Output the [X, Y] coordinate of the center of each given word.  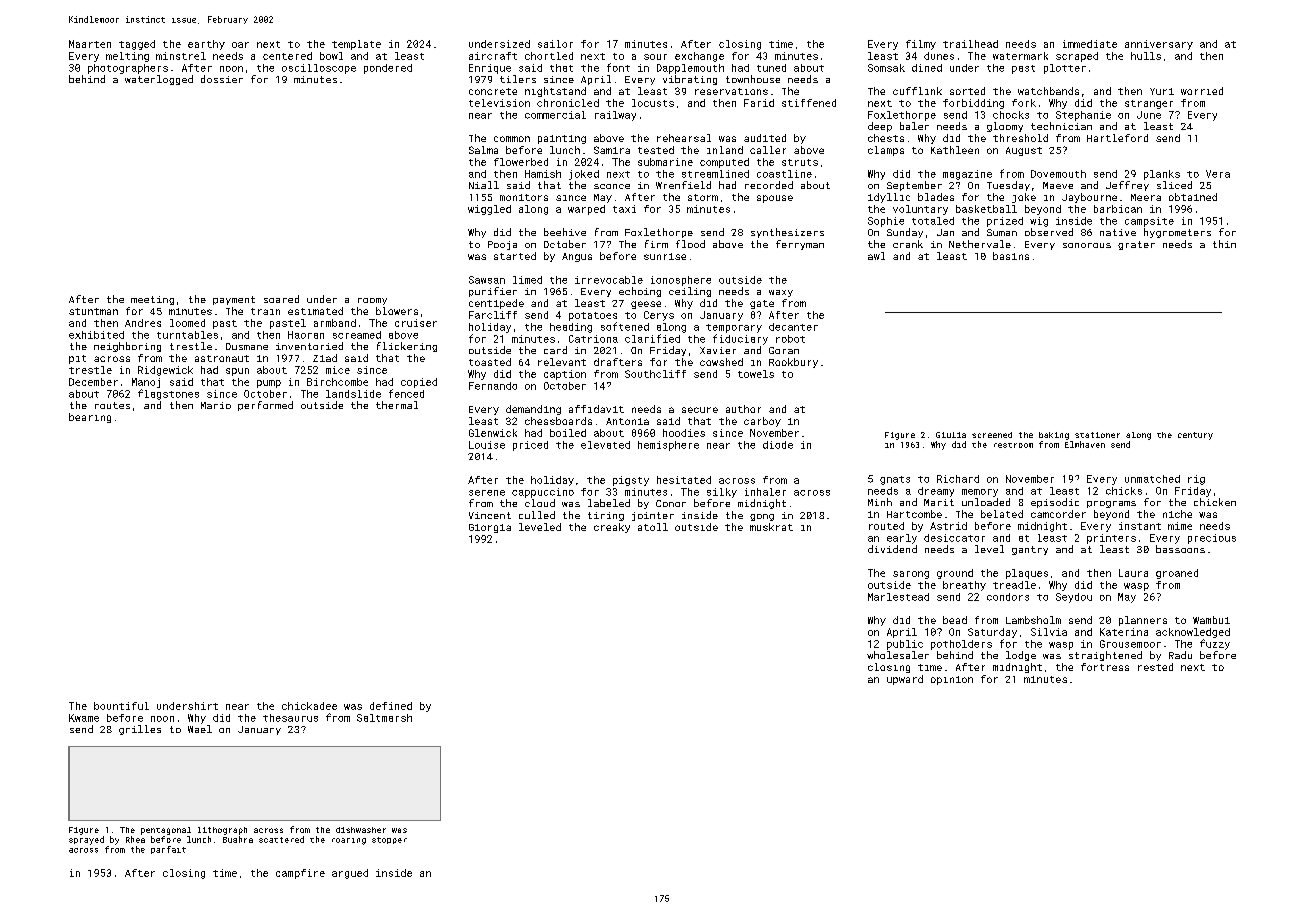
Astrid [948, 526]
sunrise [665, 256]
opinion [952, 680]
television [499, 103]
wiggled [489, 210]
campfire [300, 874]
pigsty [631, 481]
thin [1224, 244]
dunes [939, 56]
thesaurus [290, 718]
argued [350, 874]
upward [905, 680]
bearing [90, 418]
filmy [921, 45]
